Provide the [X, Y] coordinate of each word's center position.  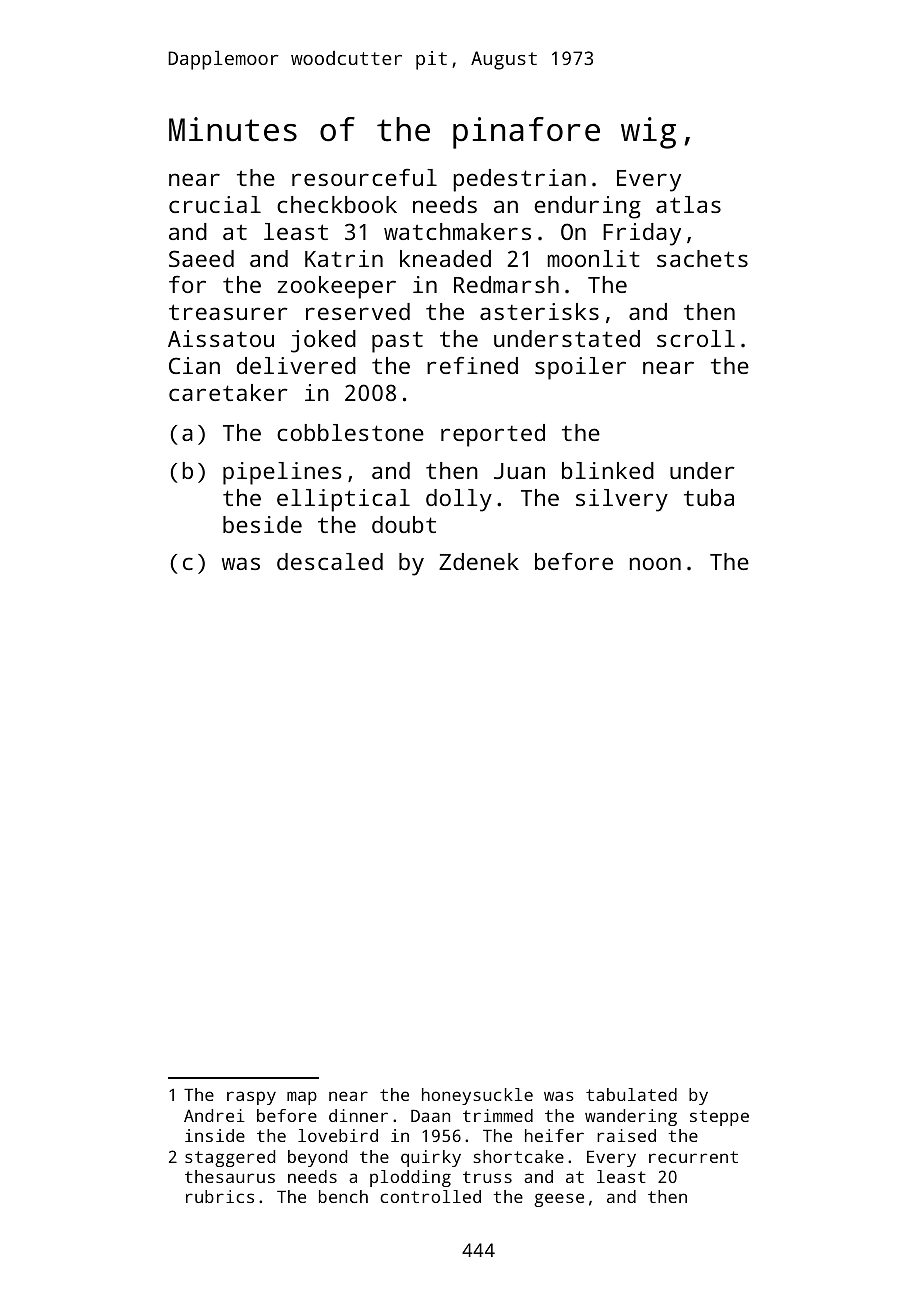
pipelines [282, 473]
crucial [215, 204]
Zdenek [479, 561]
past [397, 342]
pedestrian [519, 180]
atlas [688, 204]
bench [343, 1196]
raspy [251, 1098]
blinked [608, 470]
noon [655, 563]
